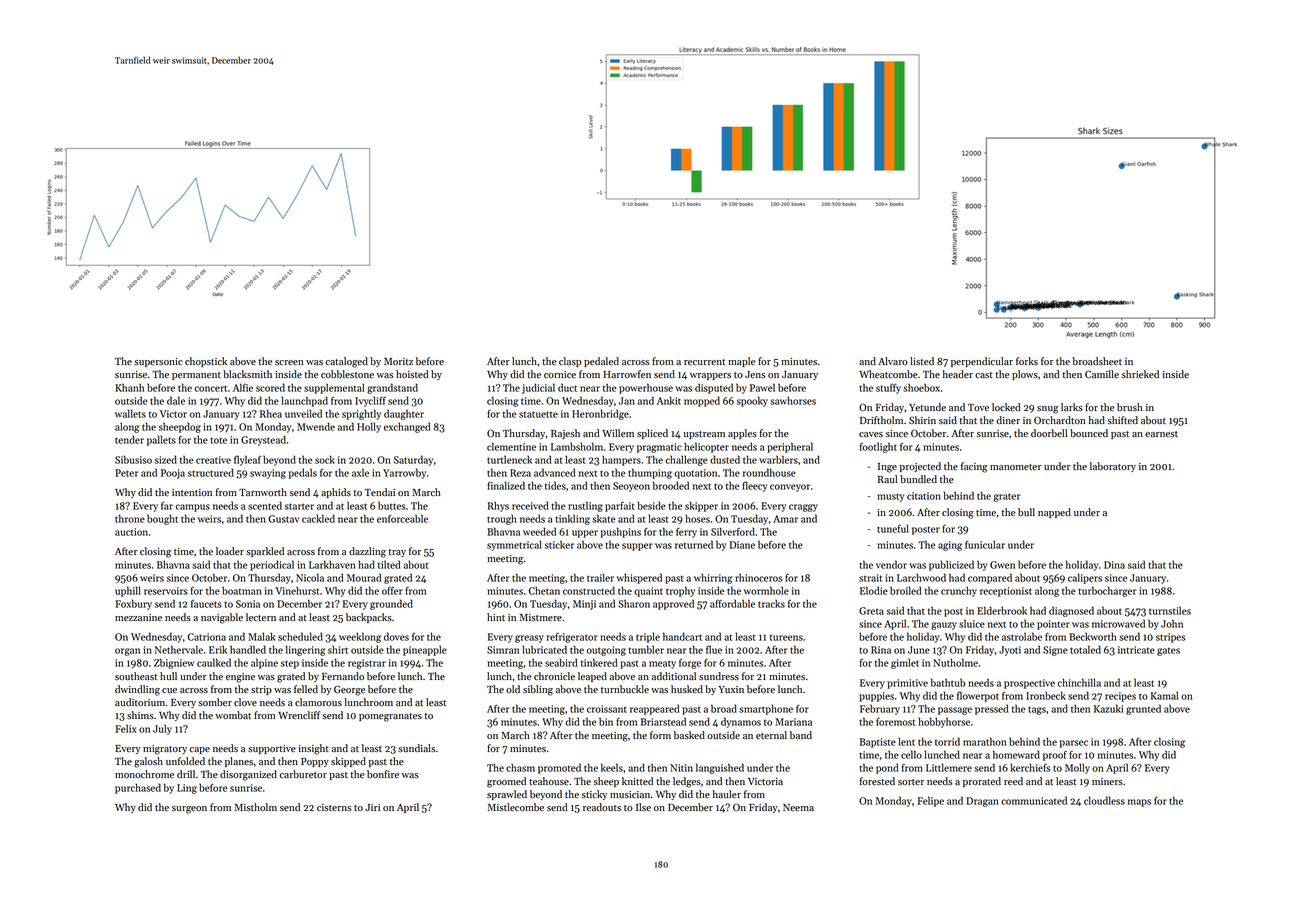 The width and height of the page is (1308, 924). Describe the element at coordinates (1104, 800) in the page. I see `cloudless` at that location.
